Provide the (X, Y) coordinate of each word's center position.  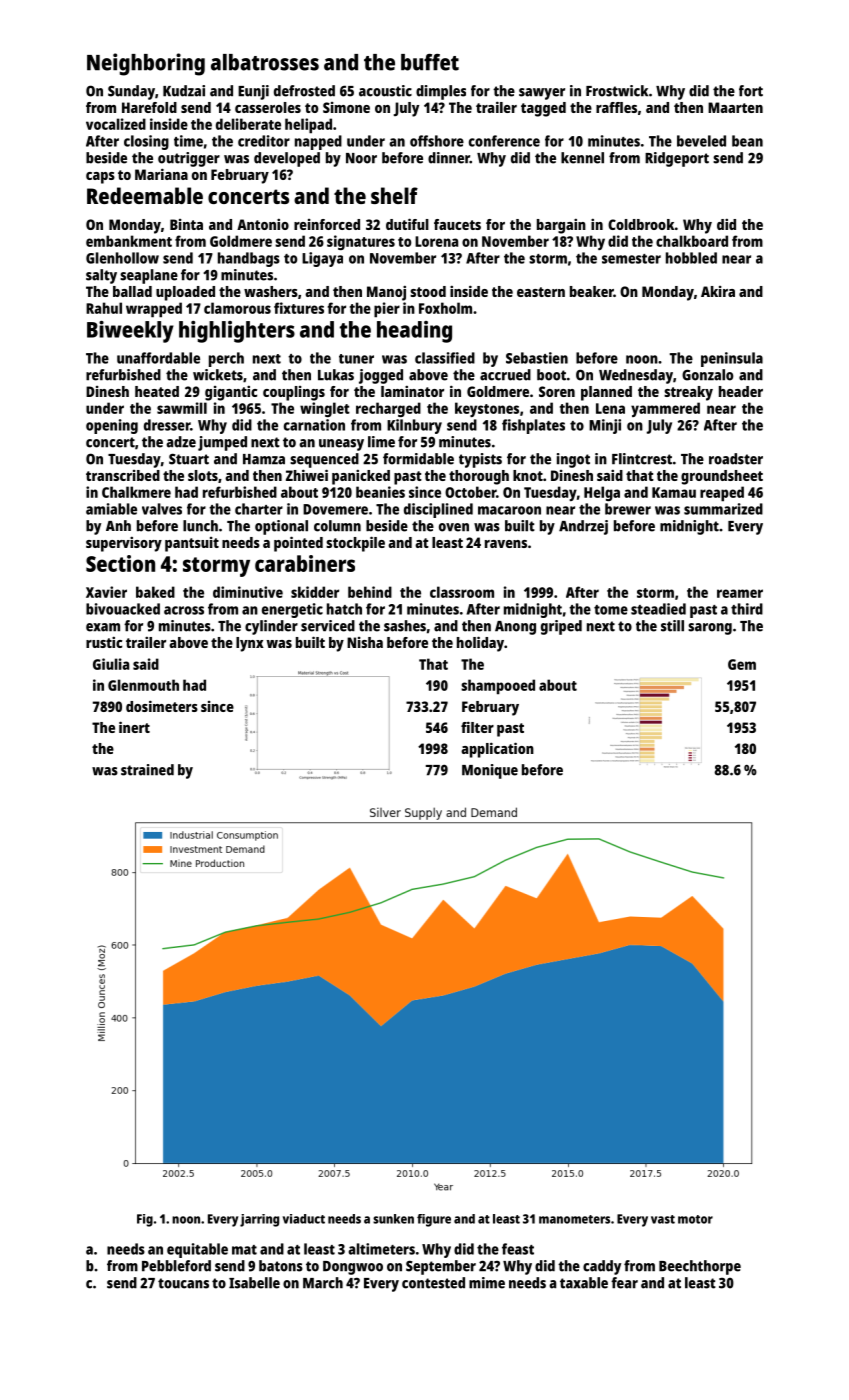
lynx (250, 644)
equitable (197, 1250)
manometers (574, 1219)
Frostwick (617, 91)
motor (695, 1219)
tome (611, 610)
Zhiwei (307, 475)
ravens (506, 544)
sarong (710, 629)
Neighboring (146, 64)
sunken (393, 1219)
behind (370, 592)
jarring (259, 1220)
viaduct (304, 1219)
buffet (430, 62)
